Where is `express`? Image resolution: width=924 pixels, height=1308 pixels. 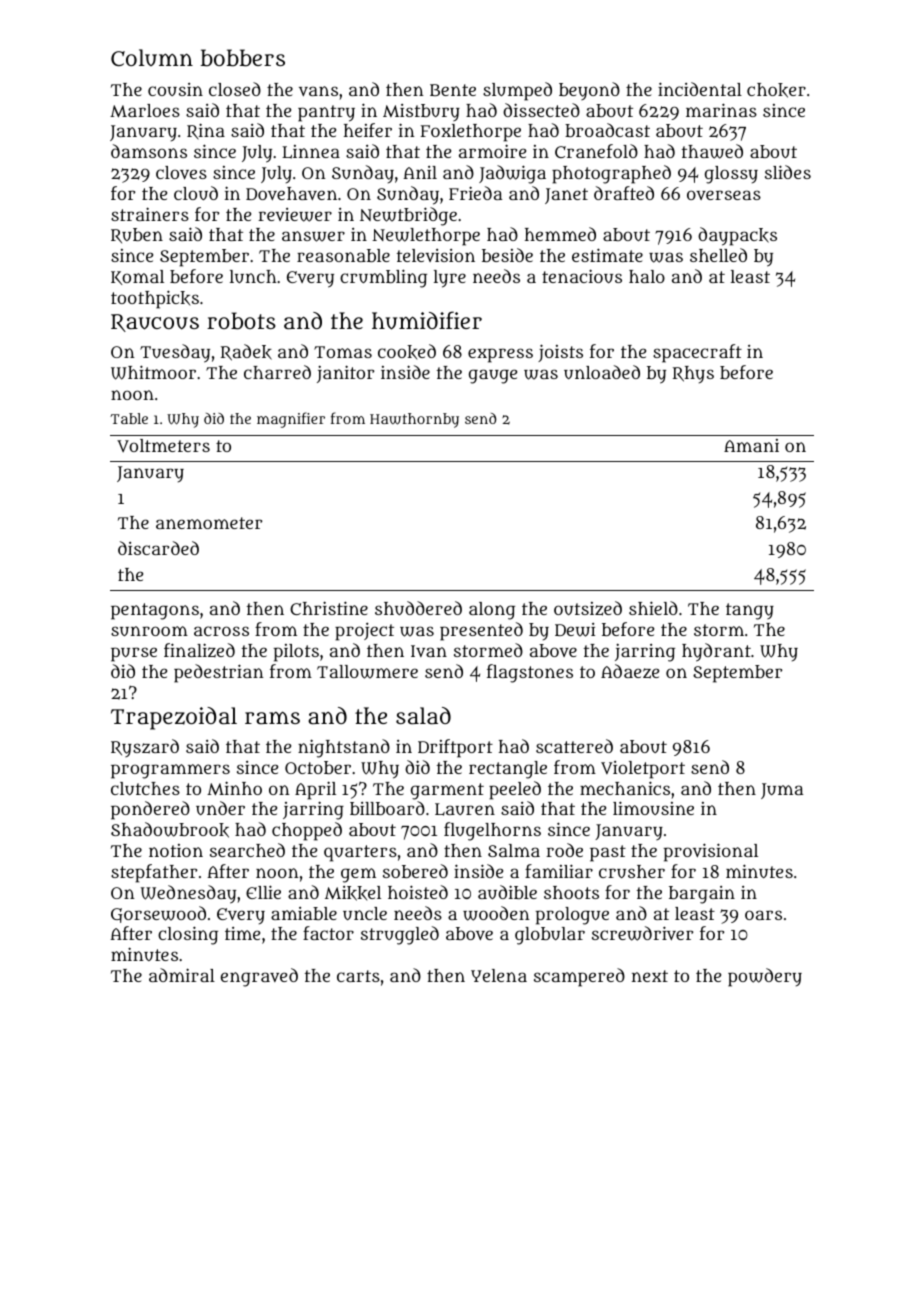 express is located at coordinates (500, 355).
